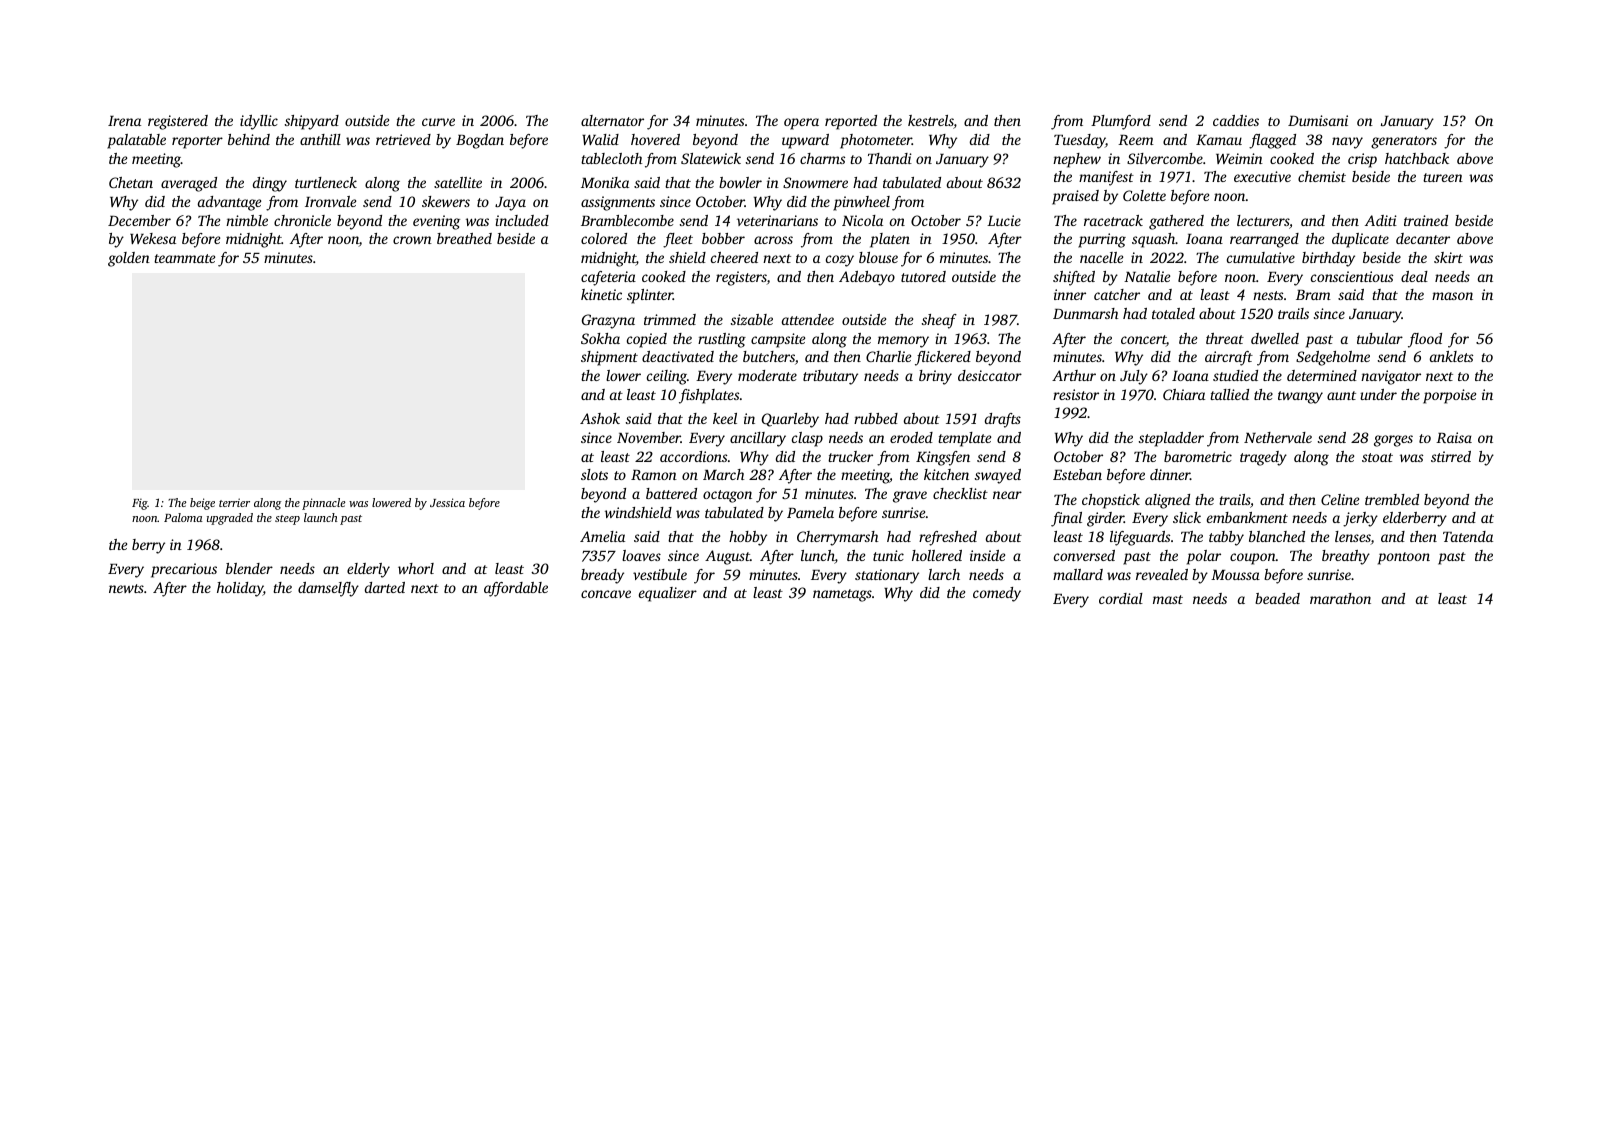  Describe the element at coordinates (612, 120) in the screenshot. I see `alternator` at that location.
